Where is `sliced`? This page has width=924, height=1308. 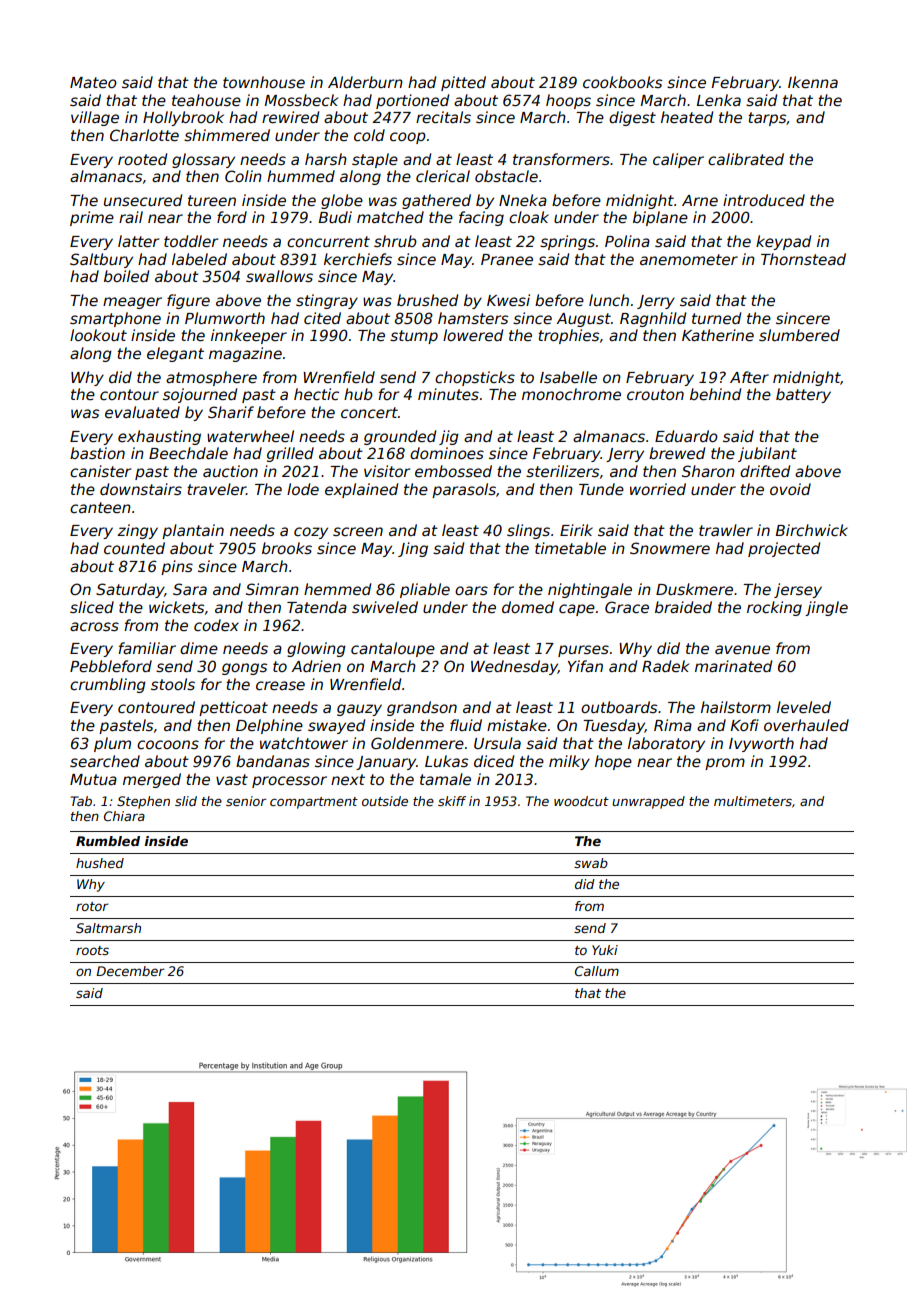
sliced is located at coordinates (92, 607).
